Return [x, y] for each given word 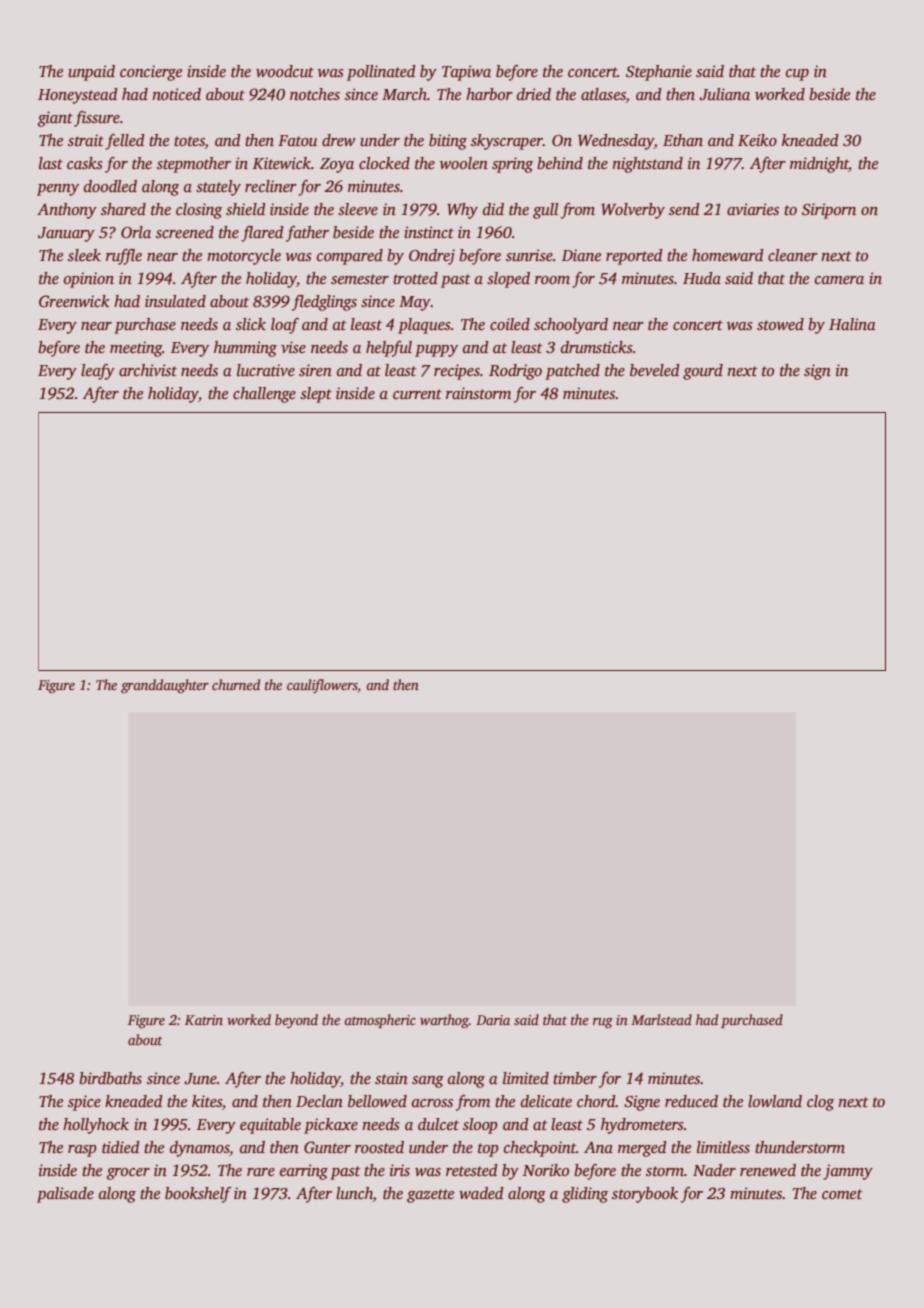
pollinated [381, 73]
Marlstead [661, 1019]
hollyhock [96, 1126]
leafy [98, 372]
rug [603, 1023]
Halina [852, 324]
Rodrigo [515, 372]
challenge [264, 395]
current [417, 394]
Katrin [204, 1020]
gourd [703, 372]
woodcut [285, 71]
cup [797, 75]
